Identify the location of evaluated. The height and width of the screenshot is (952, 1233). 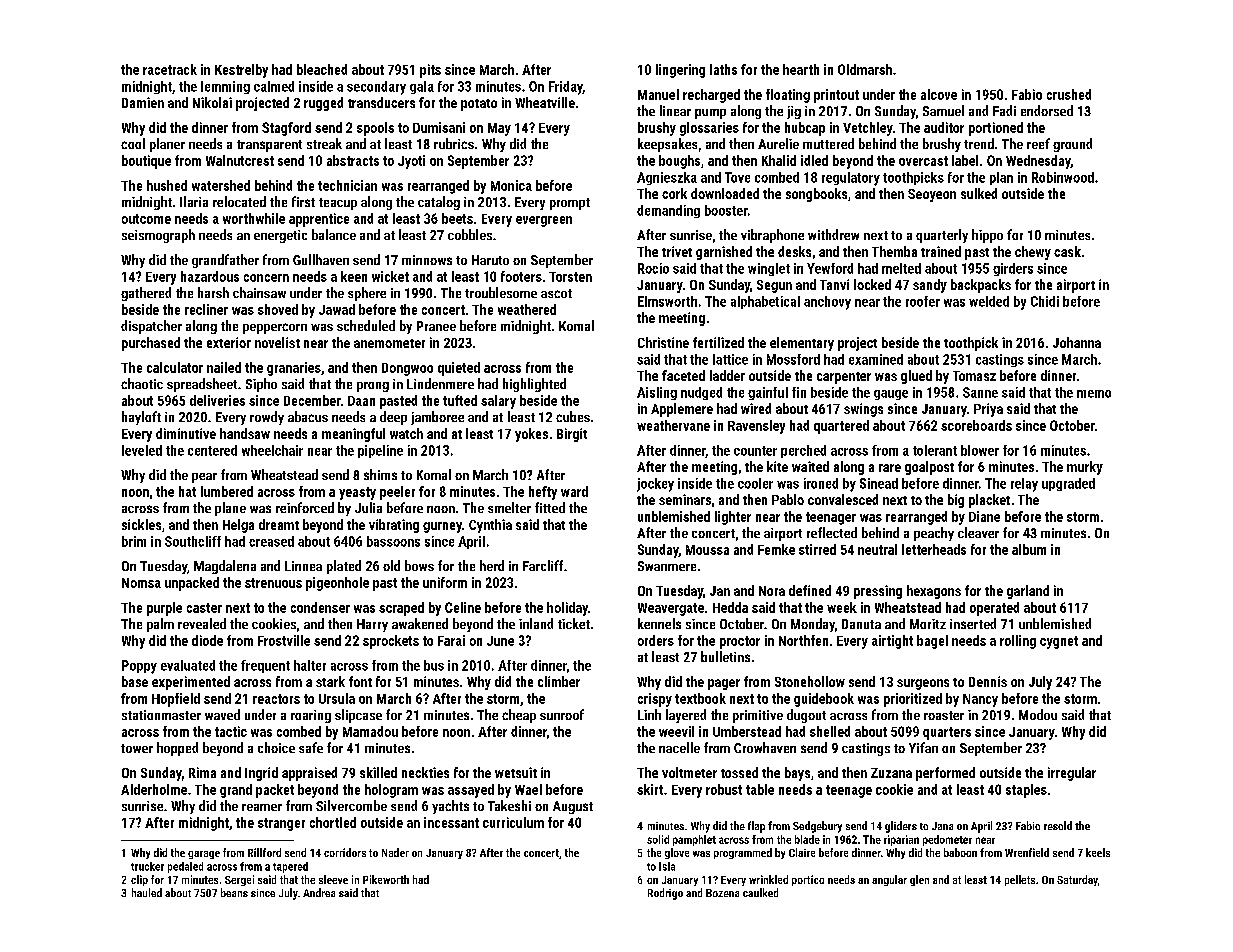
(188, 665).
